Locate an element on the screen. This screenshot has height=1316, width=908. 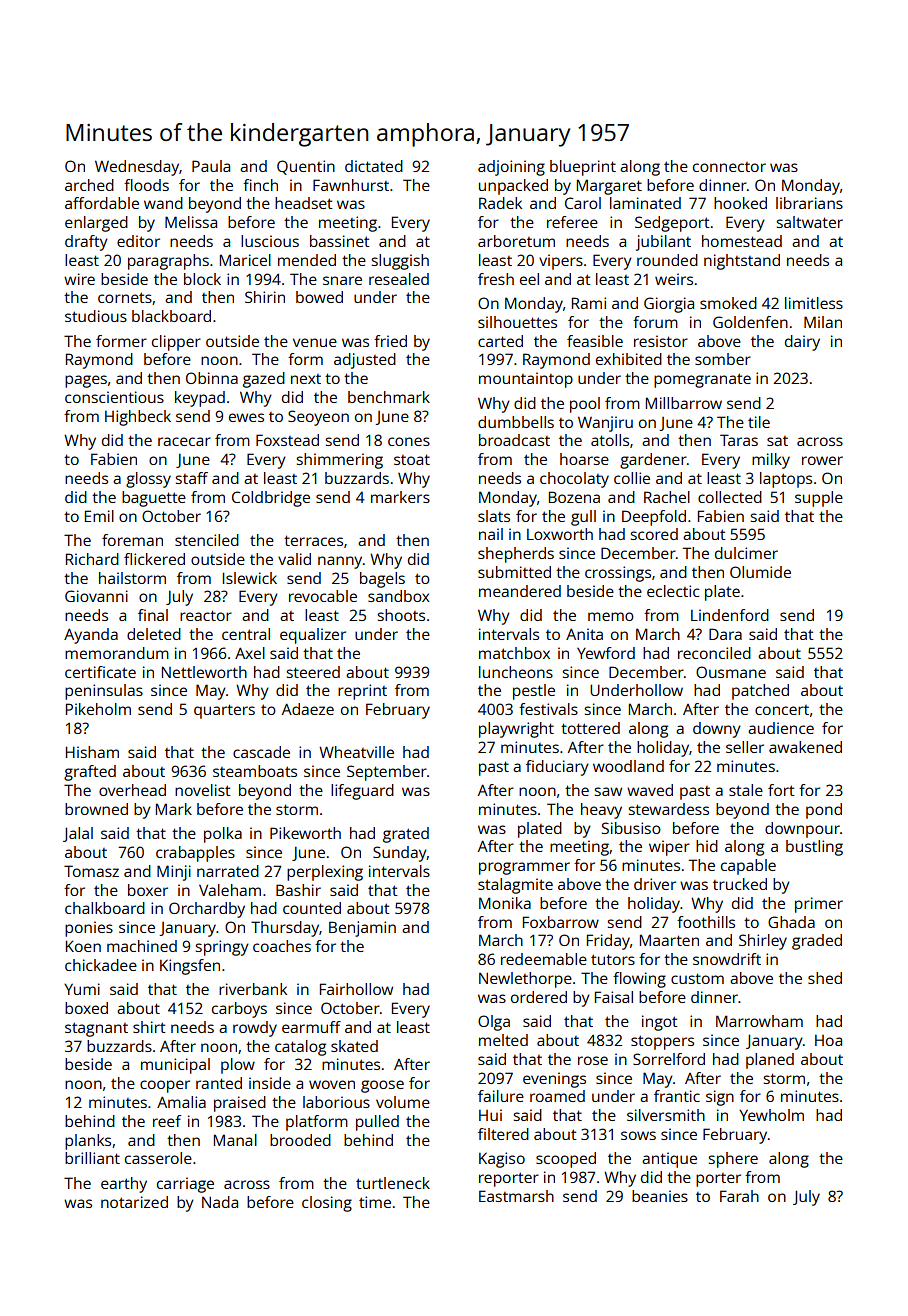
certificate is located at coordinates (100, 672).
